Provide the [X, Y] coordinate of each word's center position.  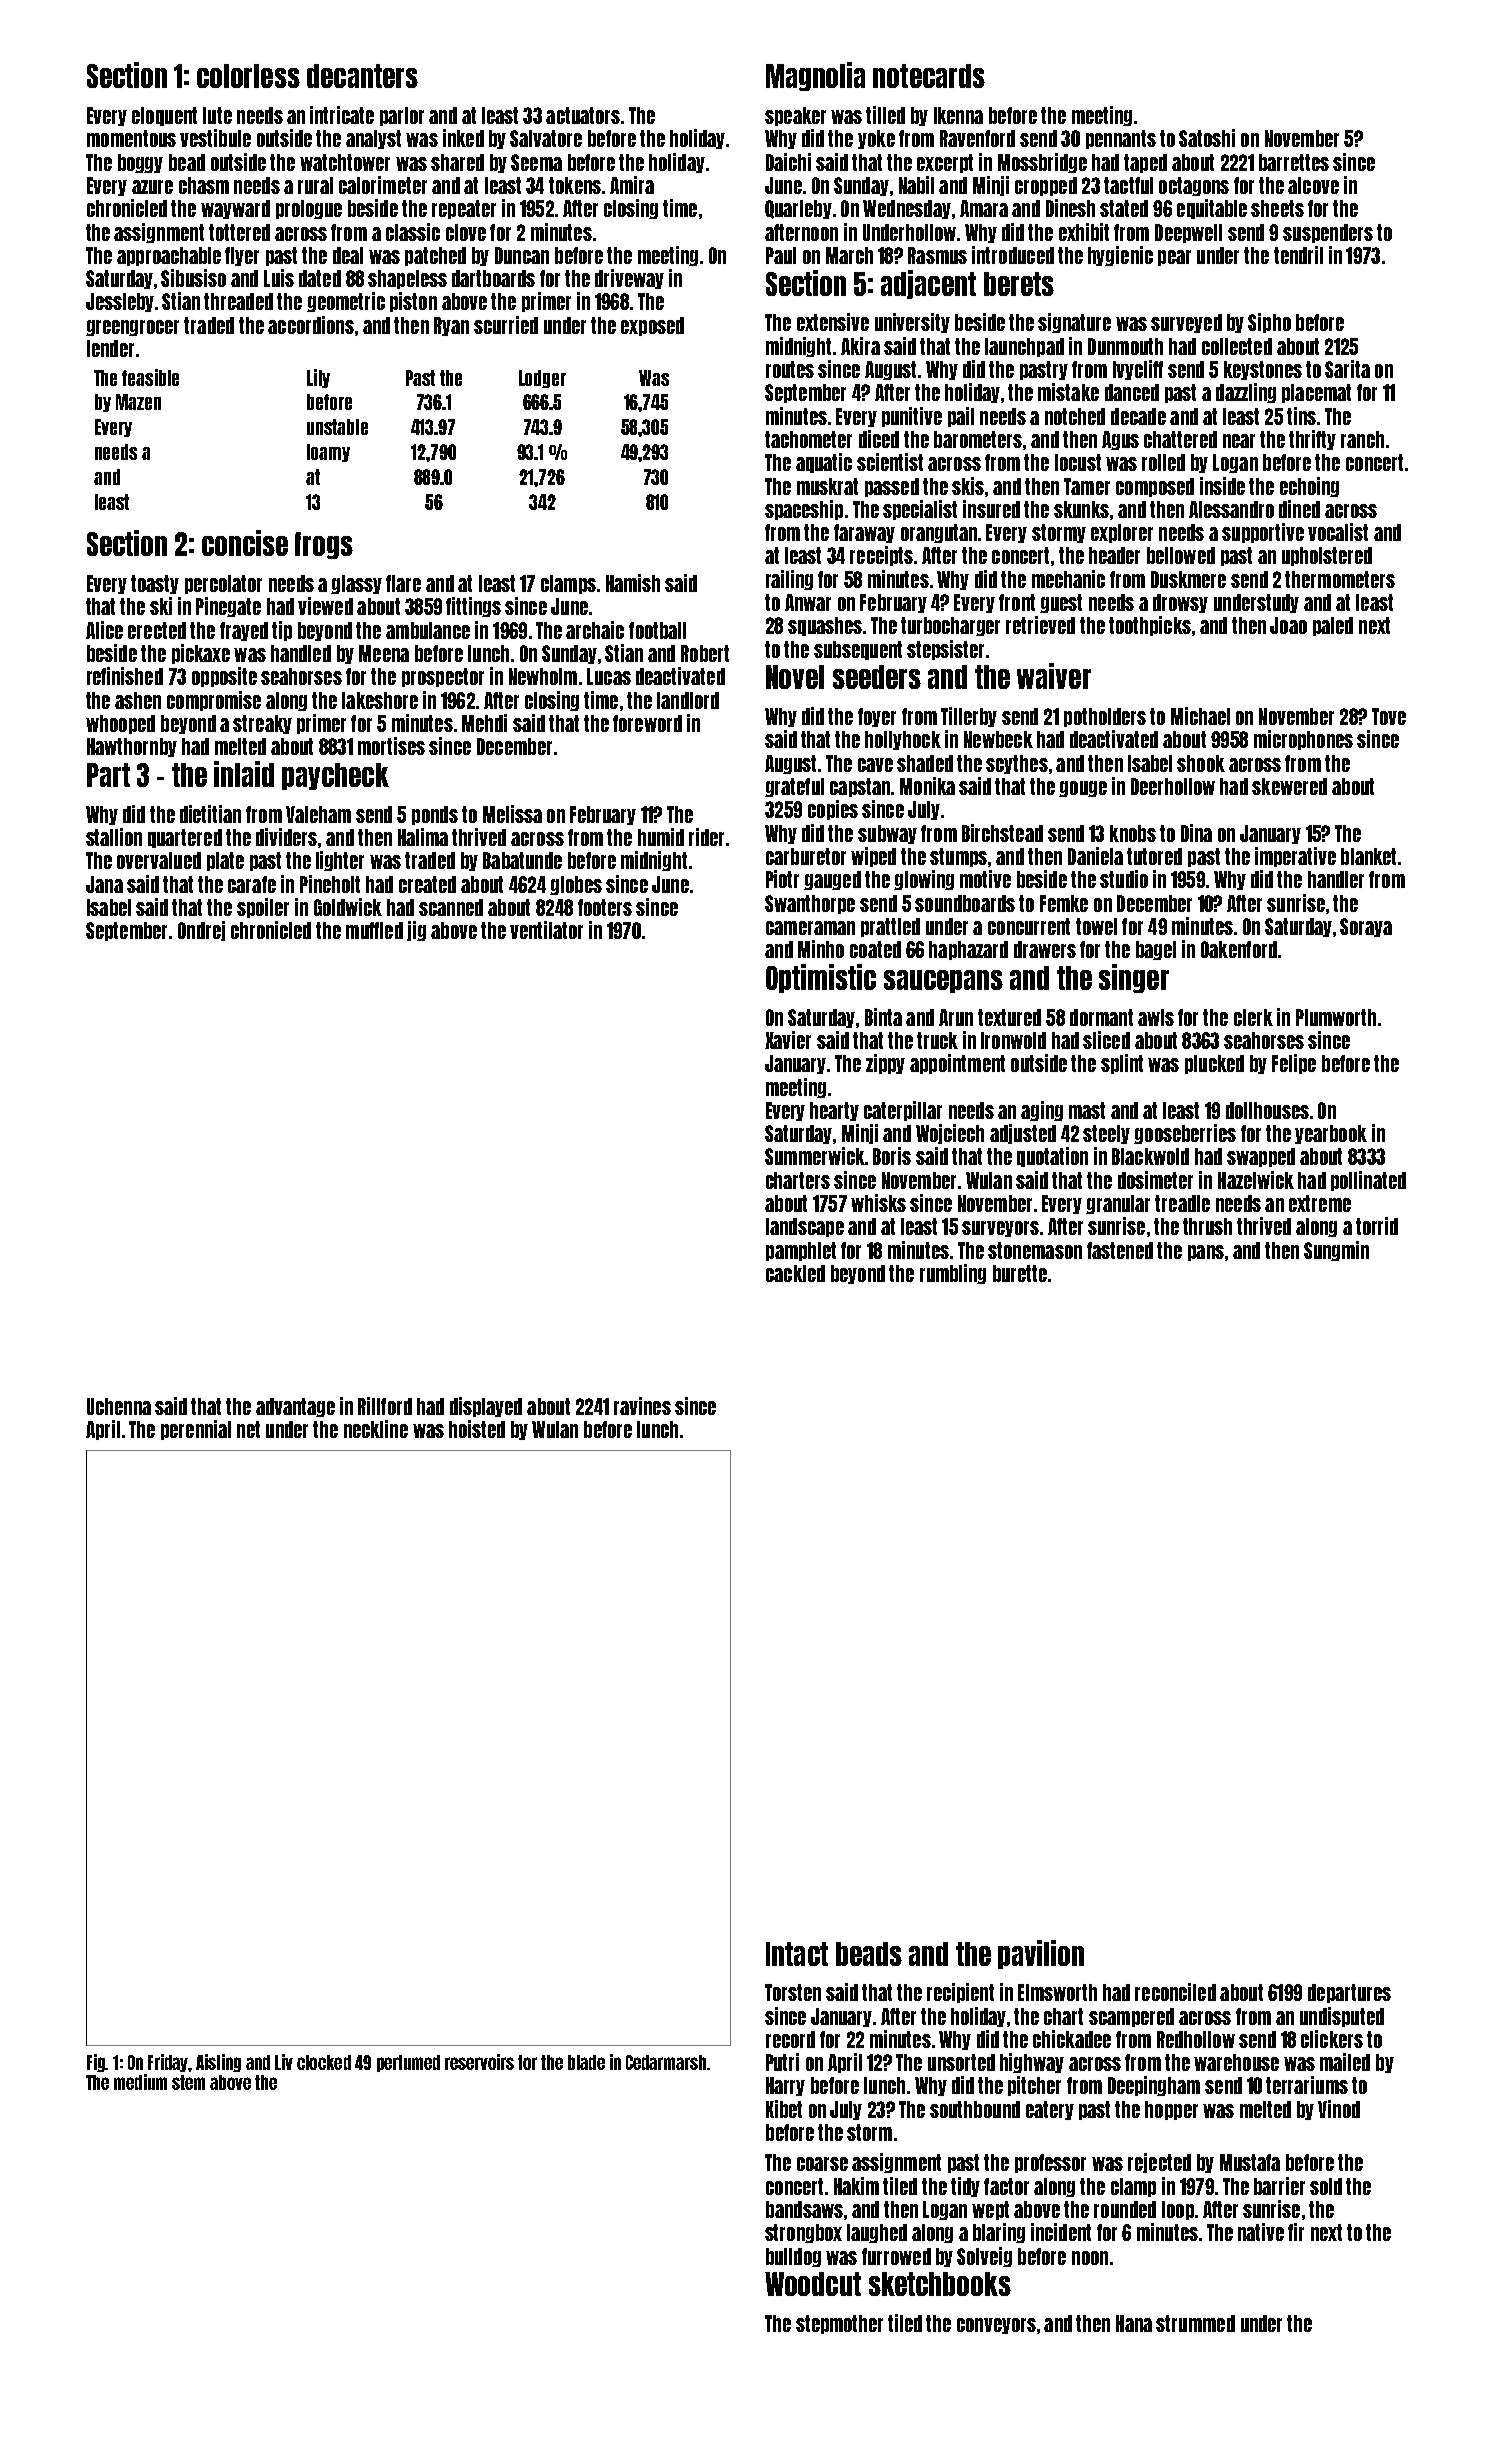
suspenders [1328, 233]
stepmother [839, 2324]
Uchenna [119, 1406]
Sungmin [1336, 1251]
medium [140, 2082]
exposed [652, 326]
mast [1087, 1110]
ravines [642, 1406]
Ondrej [201, 931]
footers [605, 907]
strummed [1195, 2323]
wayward [235, 209]
